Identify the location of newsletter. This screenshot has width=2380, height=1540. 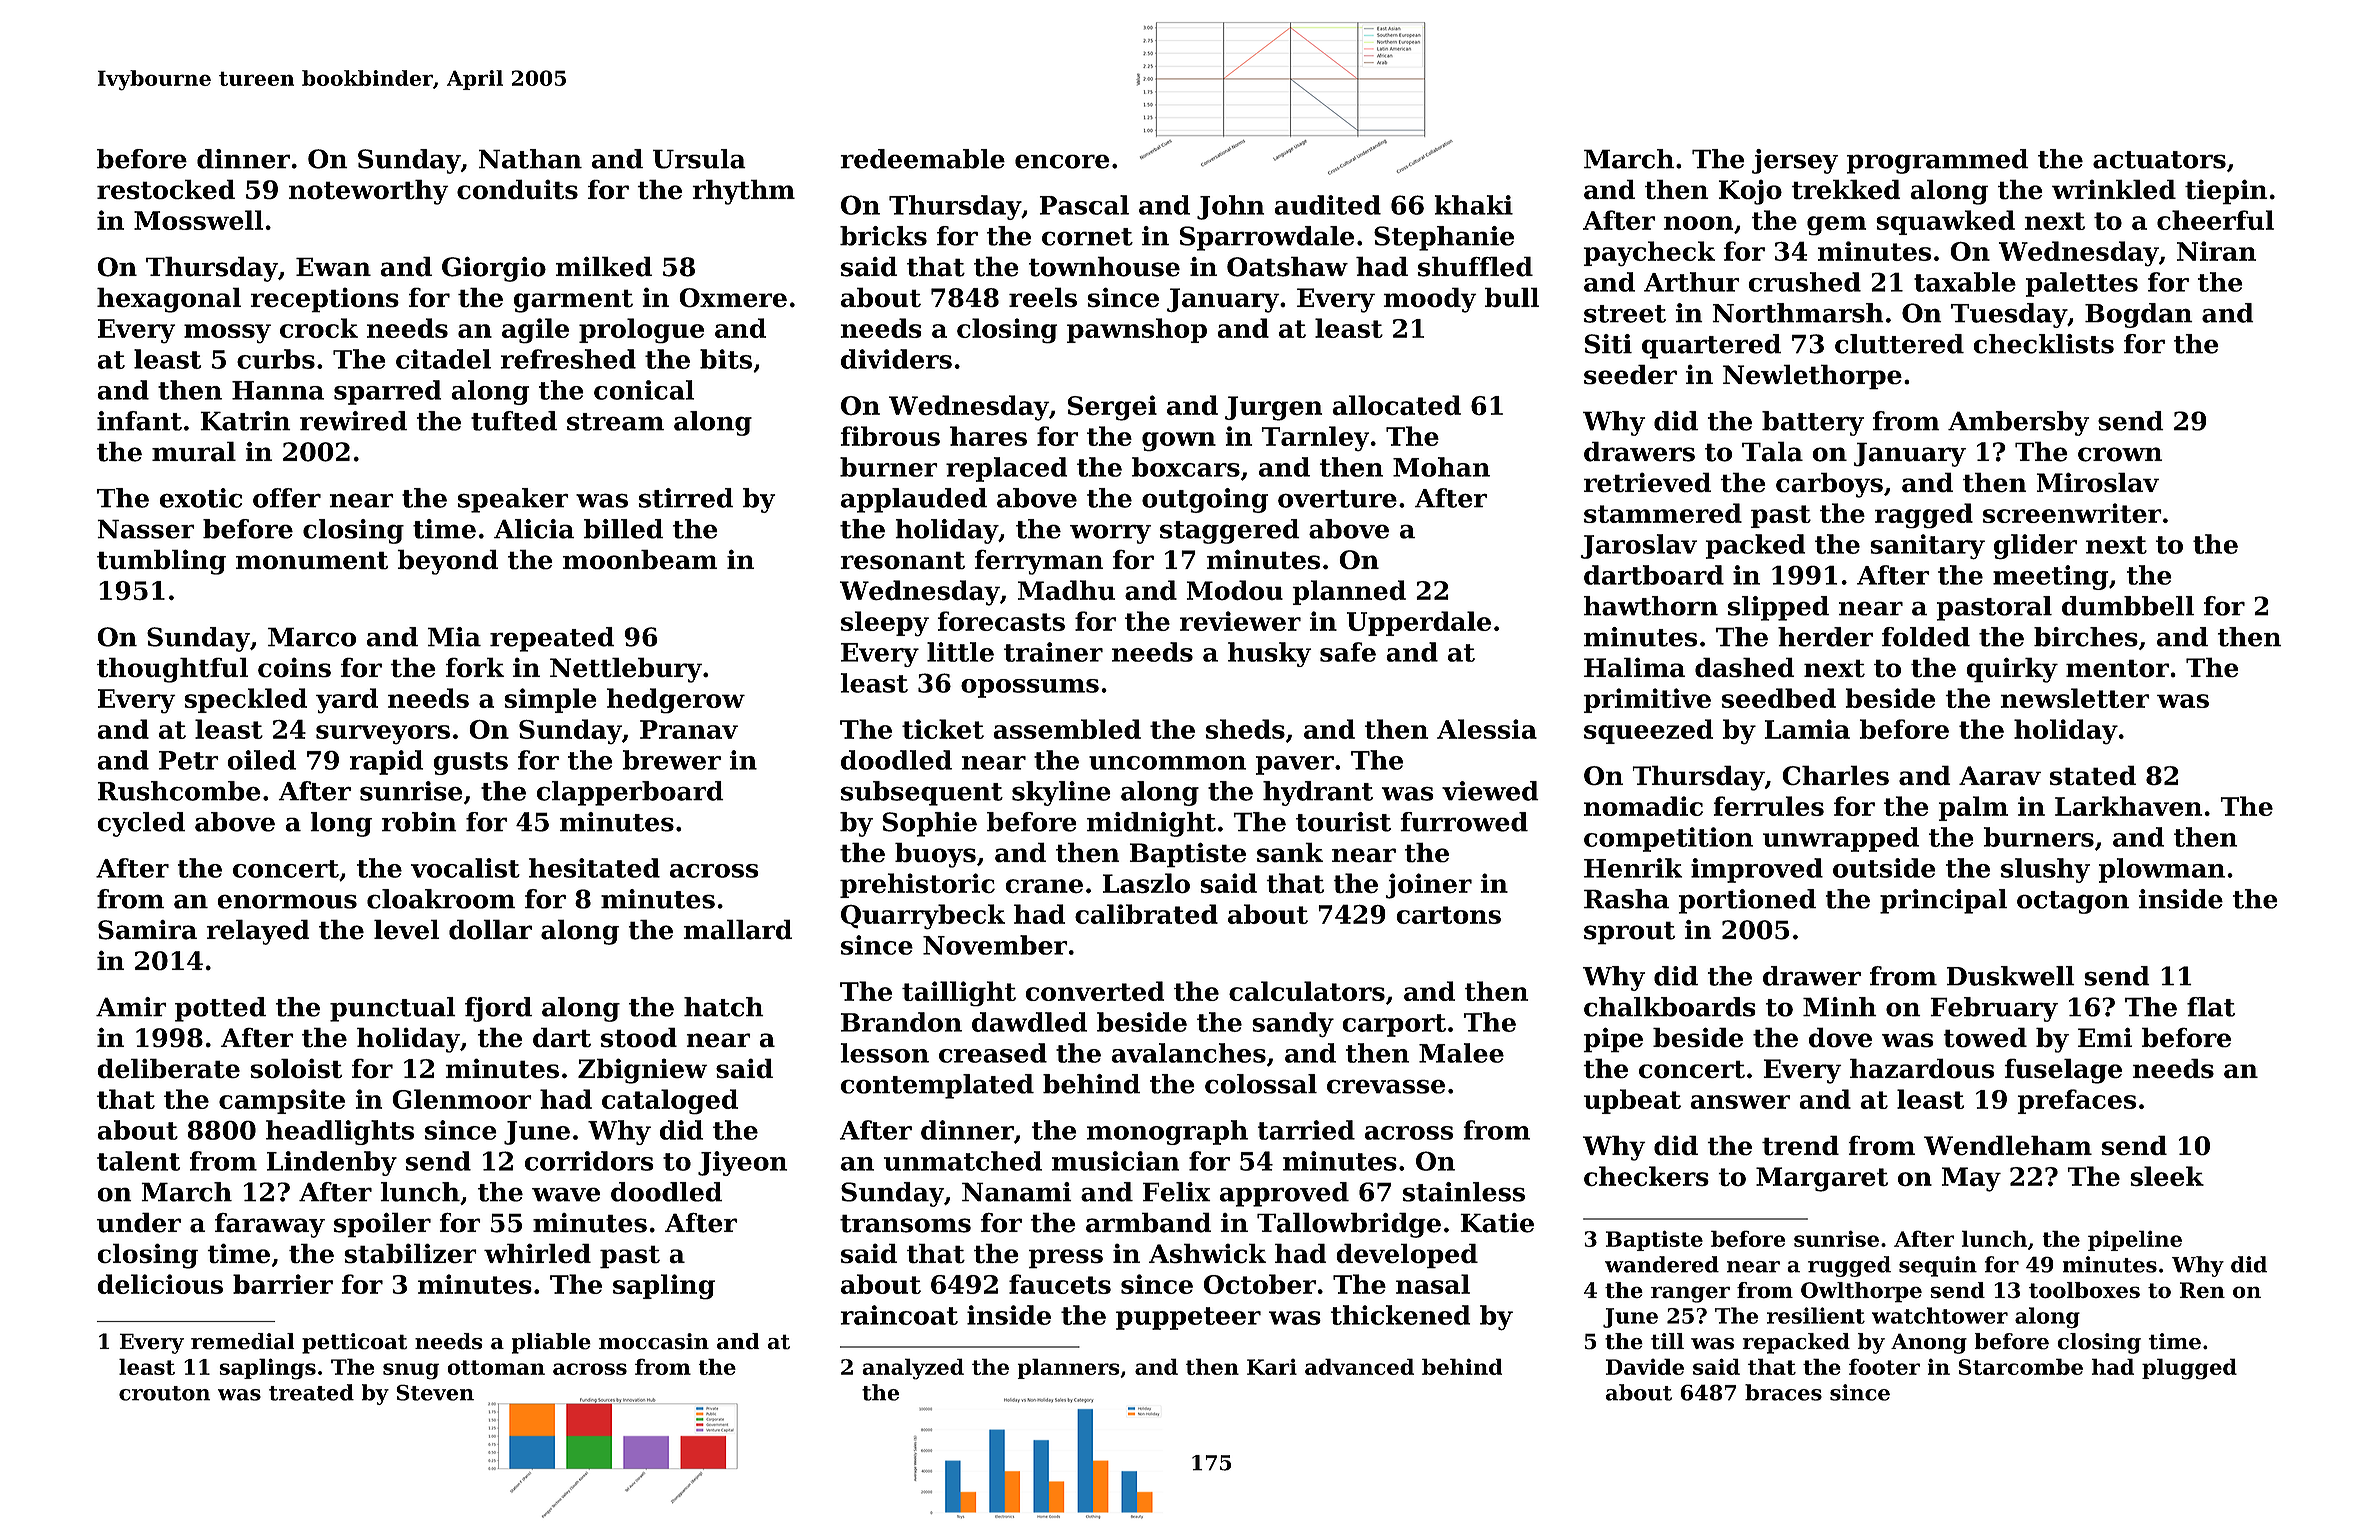
(2075, 698).
